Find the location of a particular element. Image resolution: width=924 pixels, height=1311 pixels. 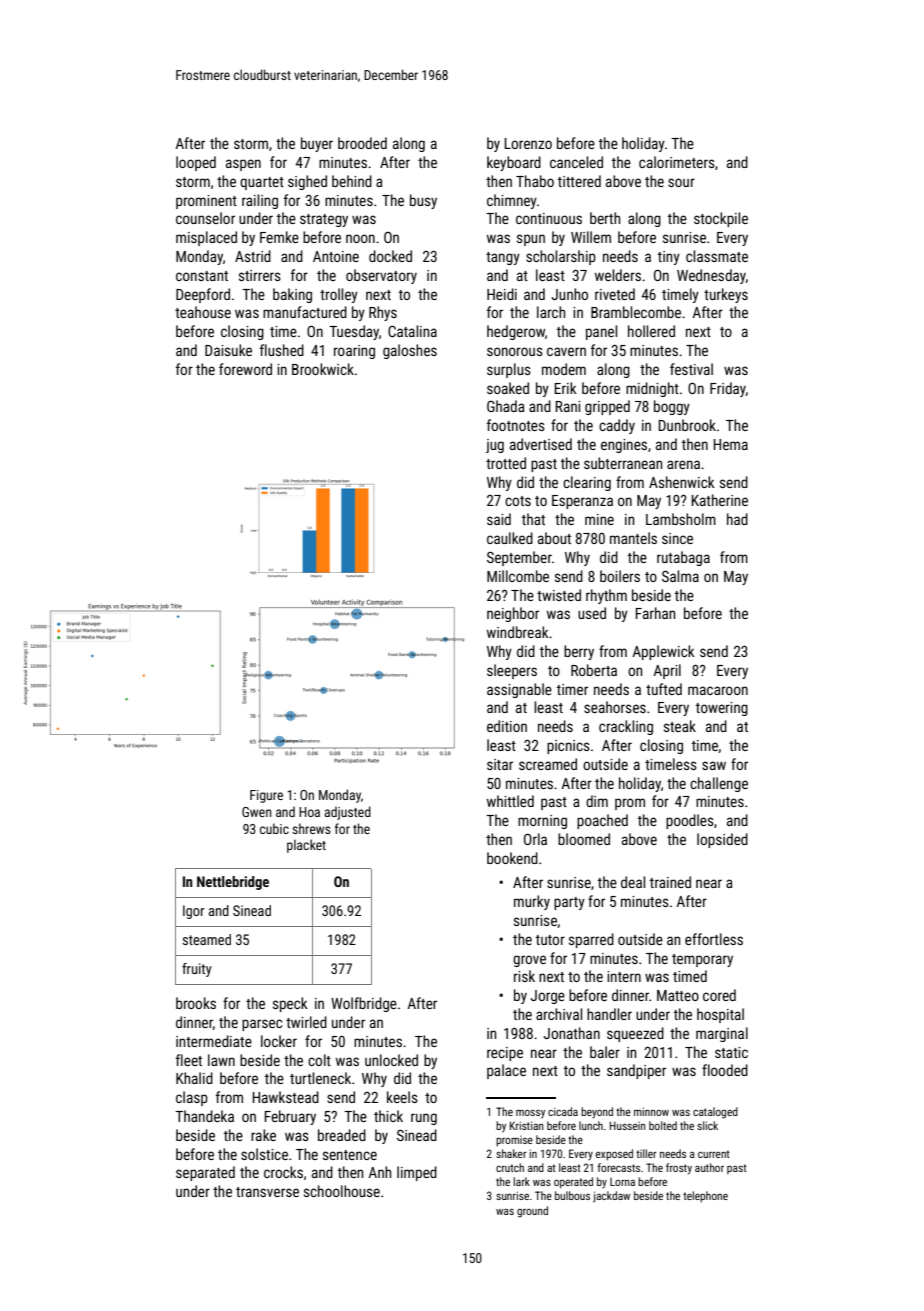

adjusted is located at coordinates (347, 813).
